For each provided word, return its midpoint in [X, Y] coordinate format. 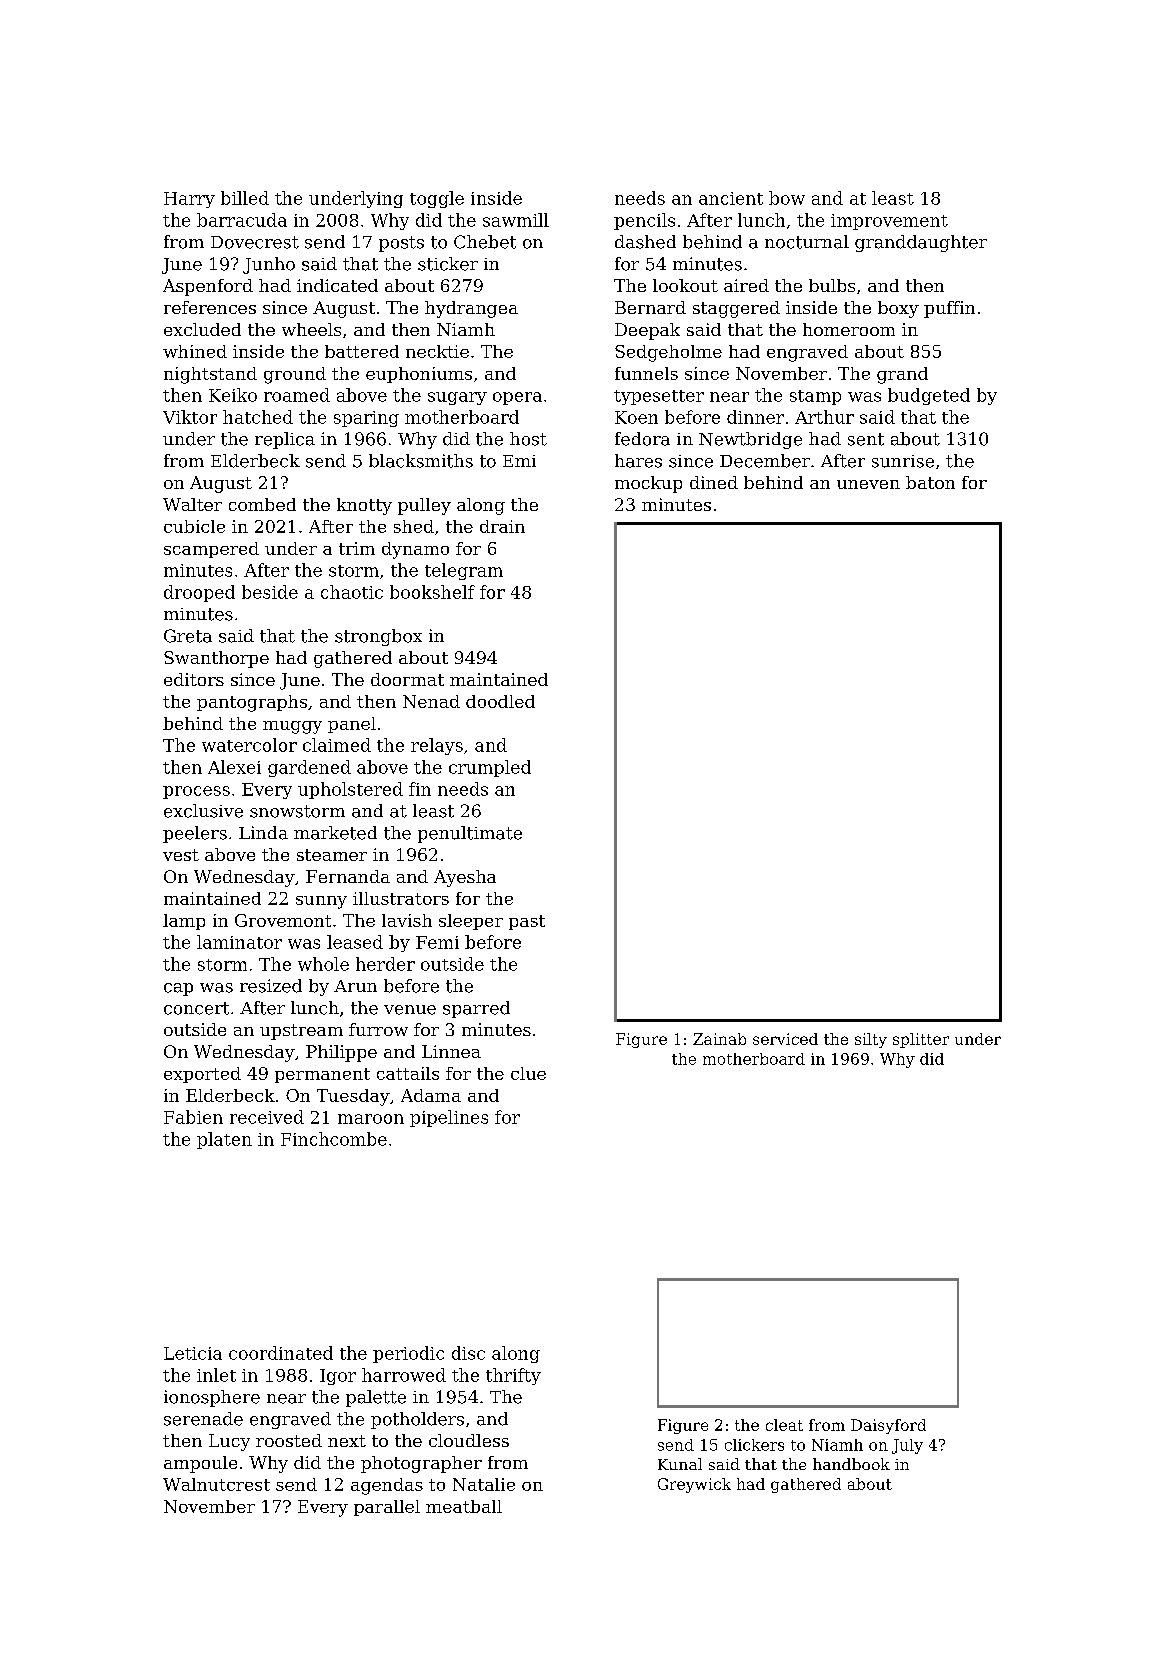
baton [930, 482]
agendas [387, 1486]
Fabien [193, 1117]
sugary [457, 398]
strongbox [378, 637]
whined [195, 351]
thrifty [513, 1376]
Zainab [719, 1039]
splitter [921, 1040]
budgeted [929, 396]
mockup [648, 484]
